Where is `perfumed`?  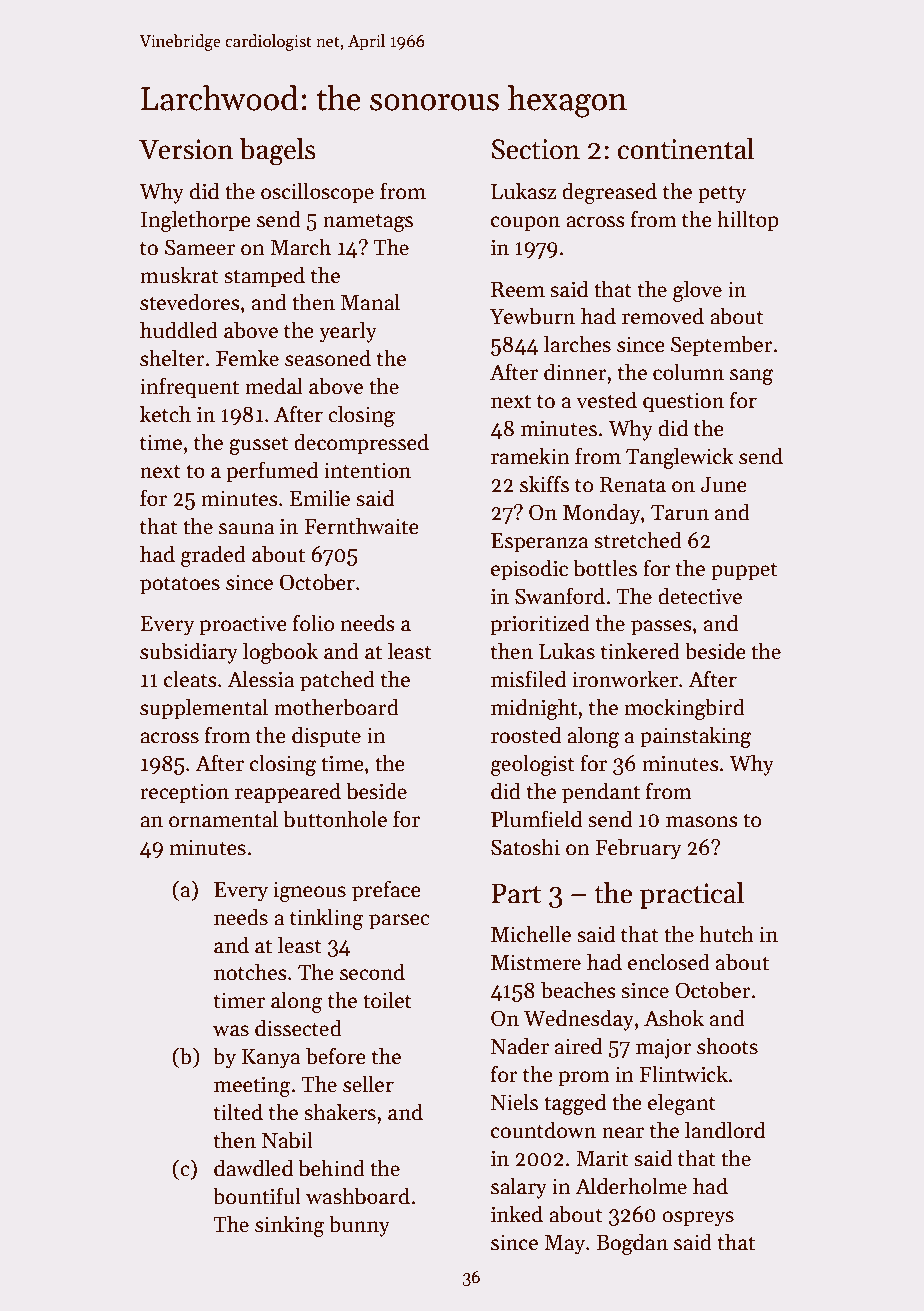 perfumed is located at coordinates (272, 472).
